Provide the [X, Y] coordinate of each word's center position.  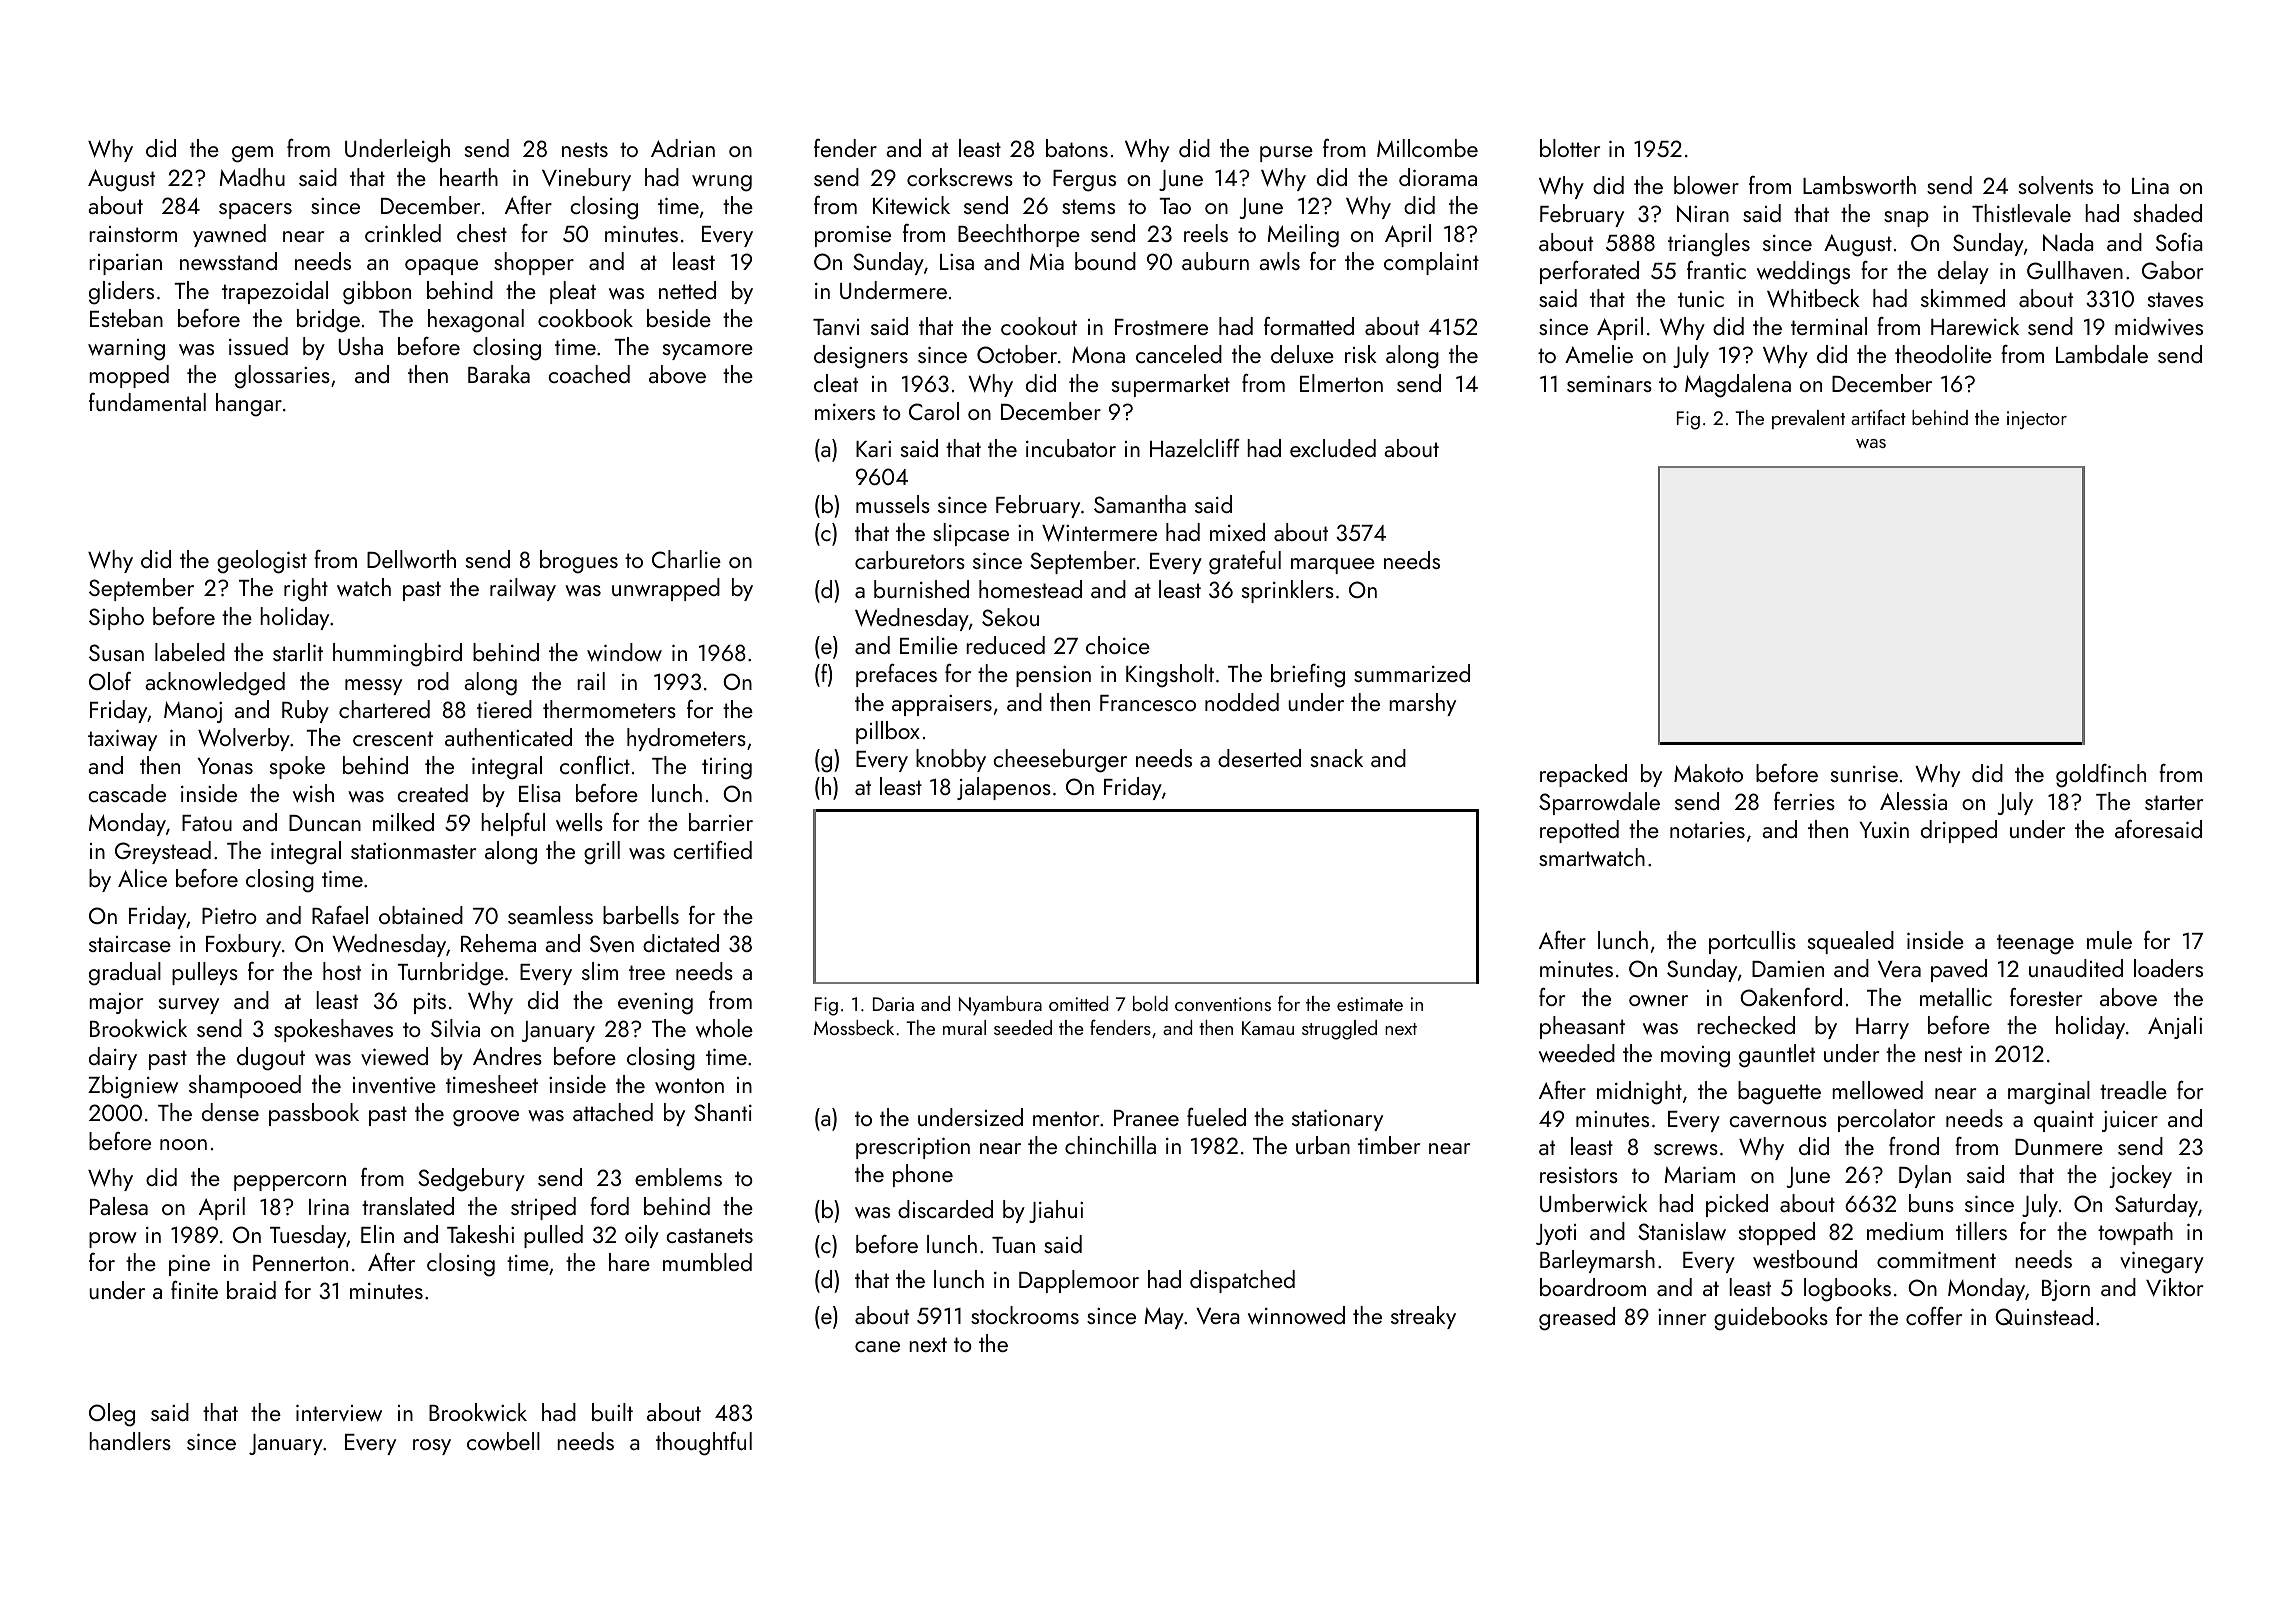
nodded [1242, 702]
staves [2175, 299]
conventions [1223, 1004]
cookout [1039, 326]
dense [230, 1112]
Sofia [2179, 242]
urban [1323, 1145]
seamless [550, 915]
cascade [127, 793]
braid [251, 1290]
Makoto [1708, 773]
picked [1737, 1205]
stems [1088, 206]
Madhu [252, 177]
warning [126, 350]
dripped [1959, 831]
